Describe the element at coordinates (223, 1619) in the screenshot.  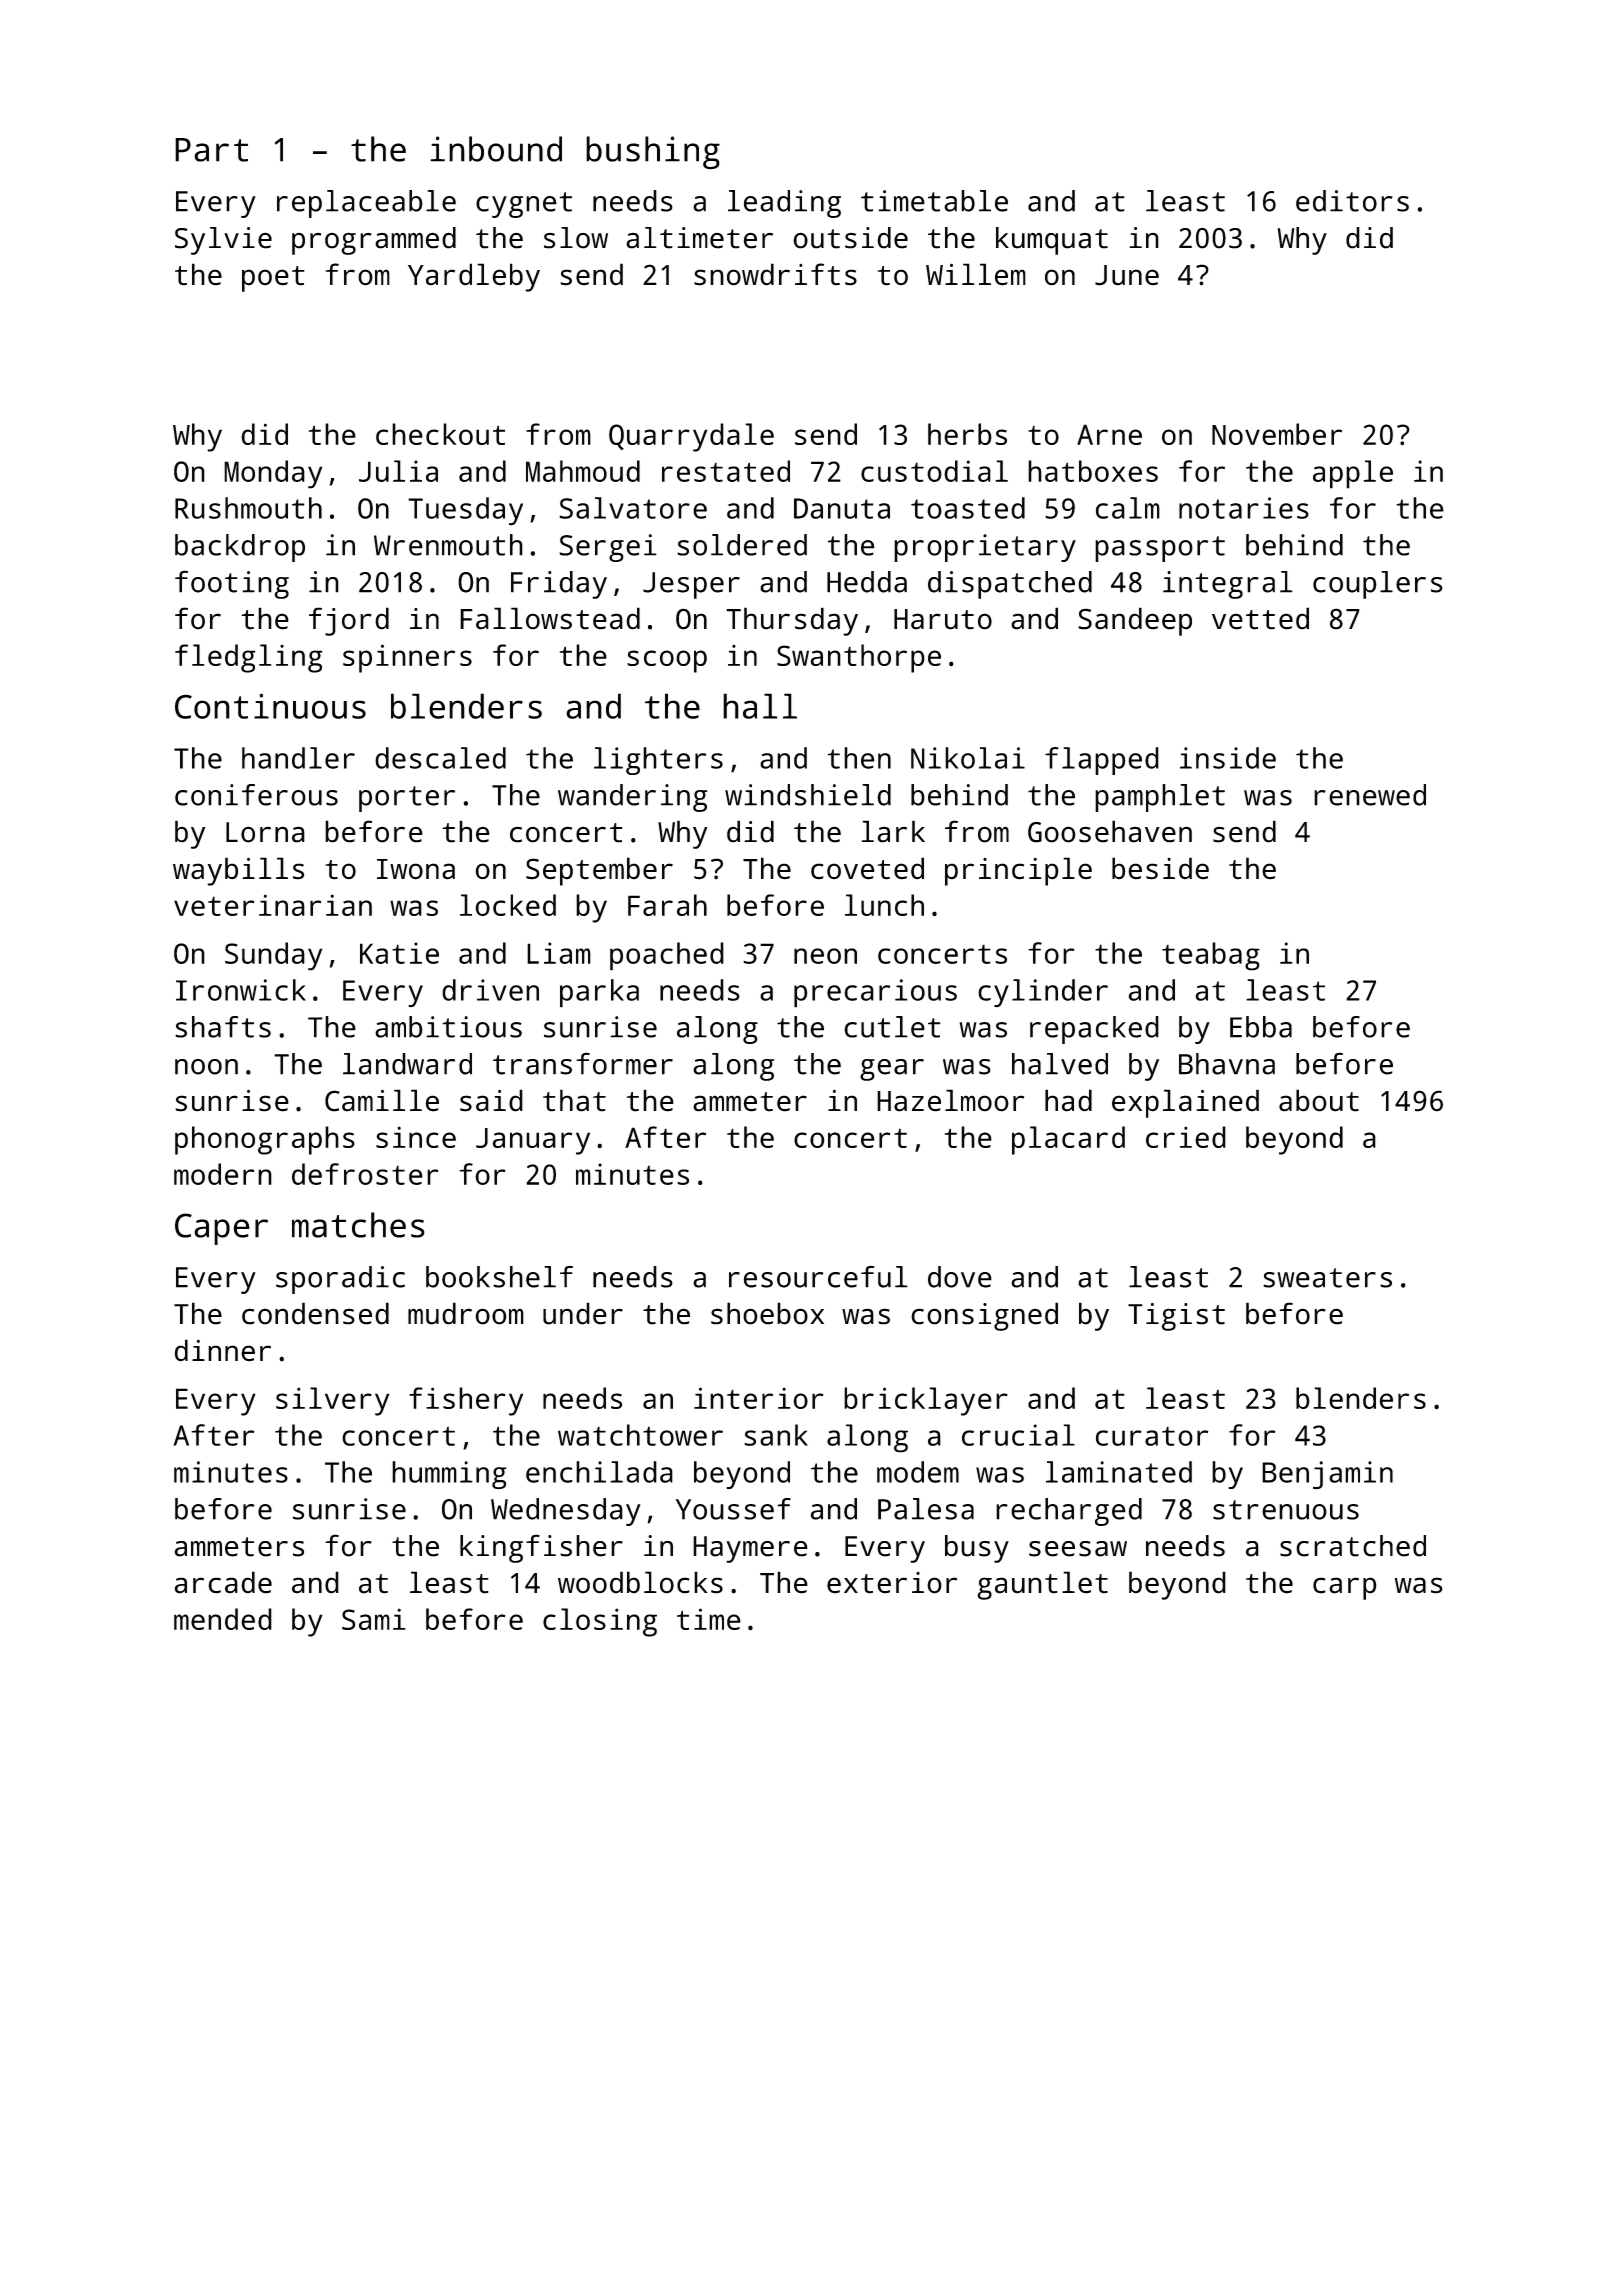
I see `mended` at that location.
